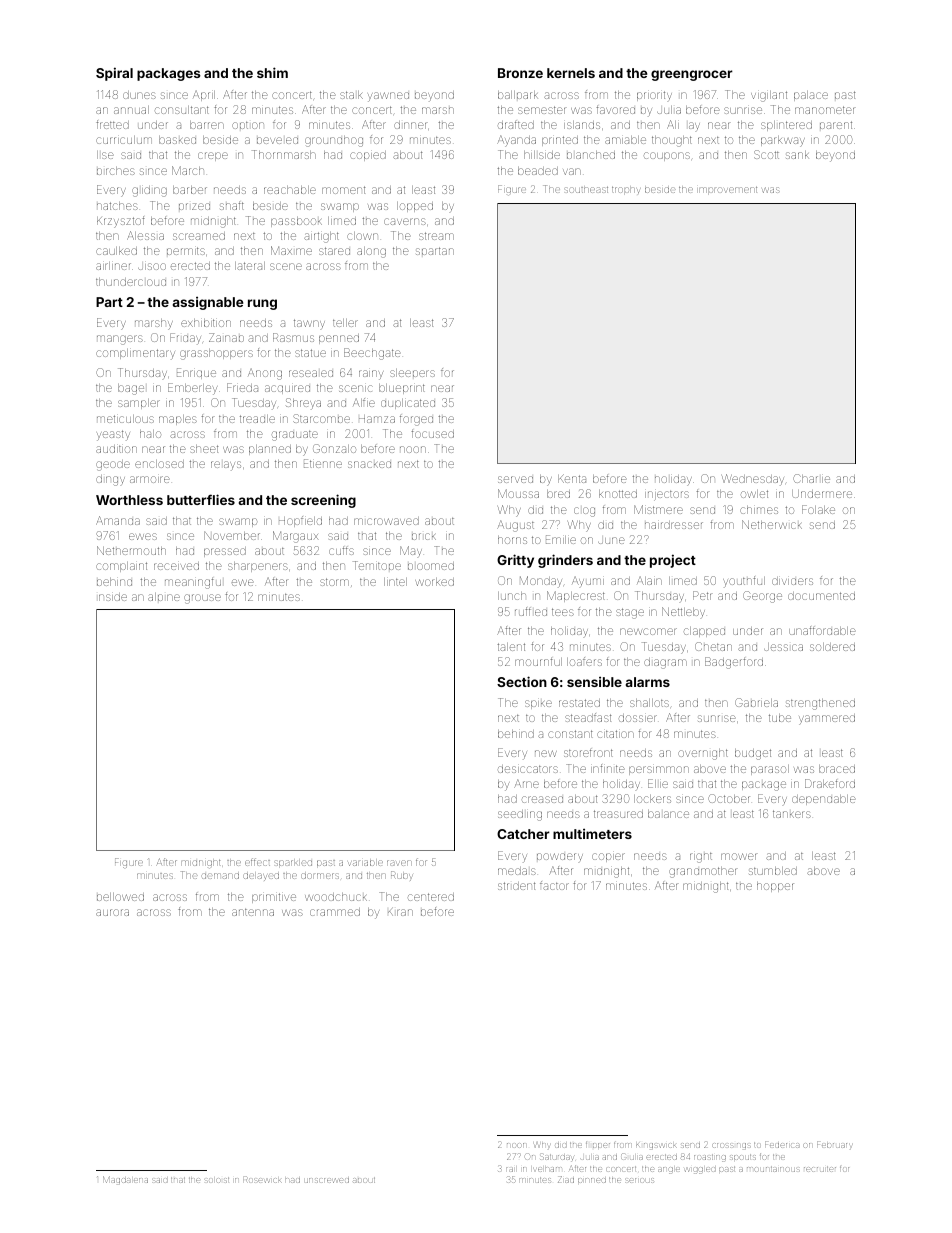 Image resolution: width=952 pixels, height=1233 pixels. I want to click on teller, so click(345, 323).
